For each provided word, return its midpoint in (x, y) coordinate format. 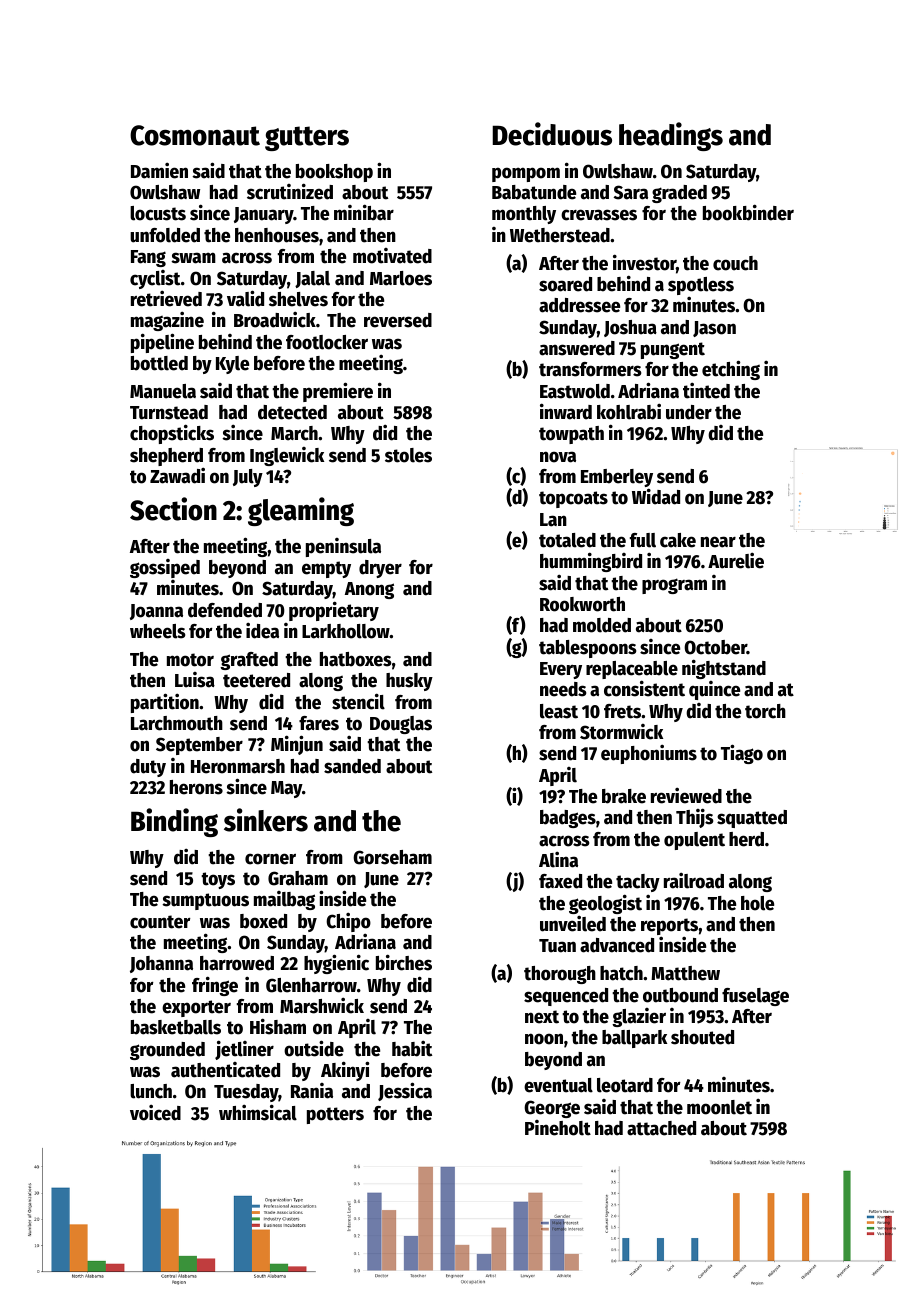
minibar (364, 212)
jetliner (244, 1050)
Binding (174, 822)
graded (679, 194)
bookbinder (748, 212)
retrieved (166, 298)
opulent (694, 841)
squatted (752, 819)
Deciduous (552, 134)
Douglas (401, 725)
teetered (256, 680)
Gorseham (392, 857)
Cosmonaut (195, 135)
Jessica (405, 1091)
